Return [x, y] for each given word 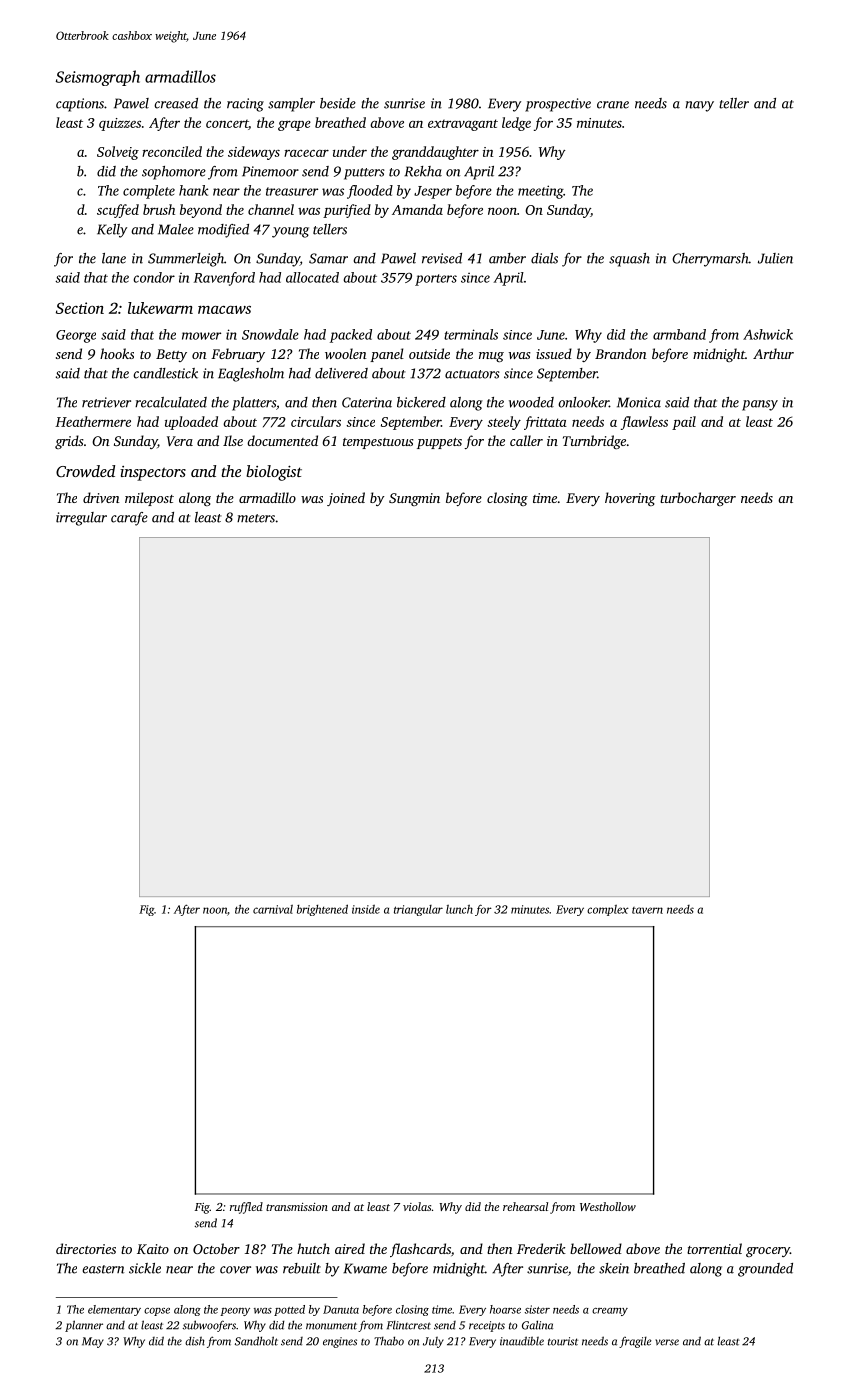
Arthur [773, 353]
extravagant [463, 125]
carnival [273, 909]
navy [699, 106]
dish [195, 1341]
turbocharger [698, 499]
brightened [322, 910]
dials [544, 258]
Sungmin [414, 499]
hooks [117, 353]
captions [80, 105]
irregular [81, 519]
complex [608, 910]
